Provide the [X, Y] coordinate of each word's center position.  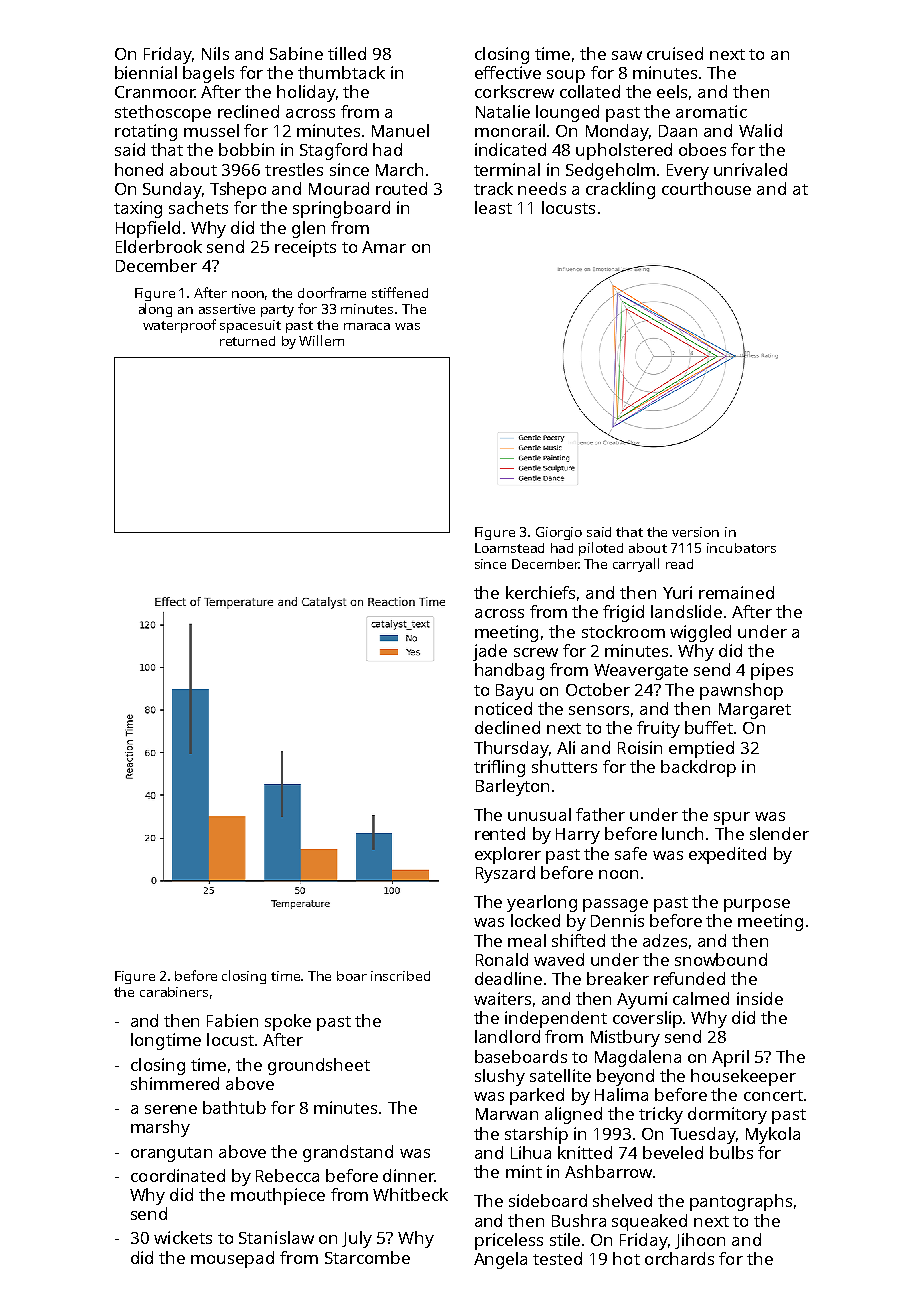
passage [615, 905]
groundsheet [319, 1066]
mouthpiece [278, 1196]
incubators [741, 548]
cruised [675, 53]
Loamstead [509, 548]
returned [247, 341]
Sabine [296, 53]
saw [627, 55]
